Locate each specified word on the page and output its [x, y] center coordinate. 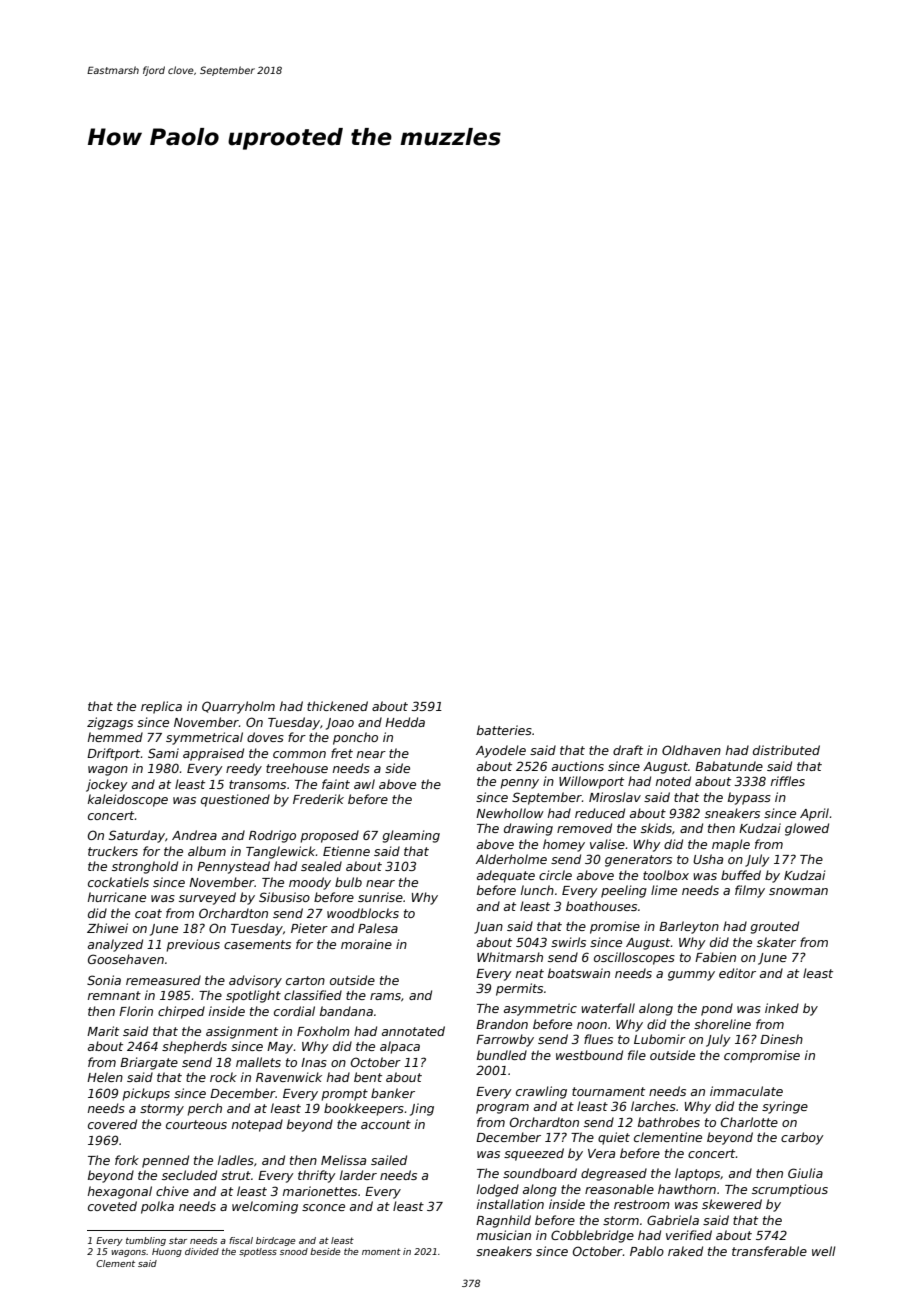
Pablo [647, 1251]
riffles [788, 781]
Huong [167, 1252]
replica [161, 707]
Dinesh [781, 1039]
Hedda [405, 722]
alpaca [400, 1047]
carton [305, 980]
